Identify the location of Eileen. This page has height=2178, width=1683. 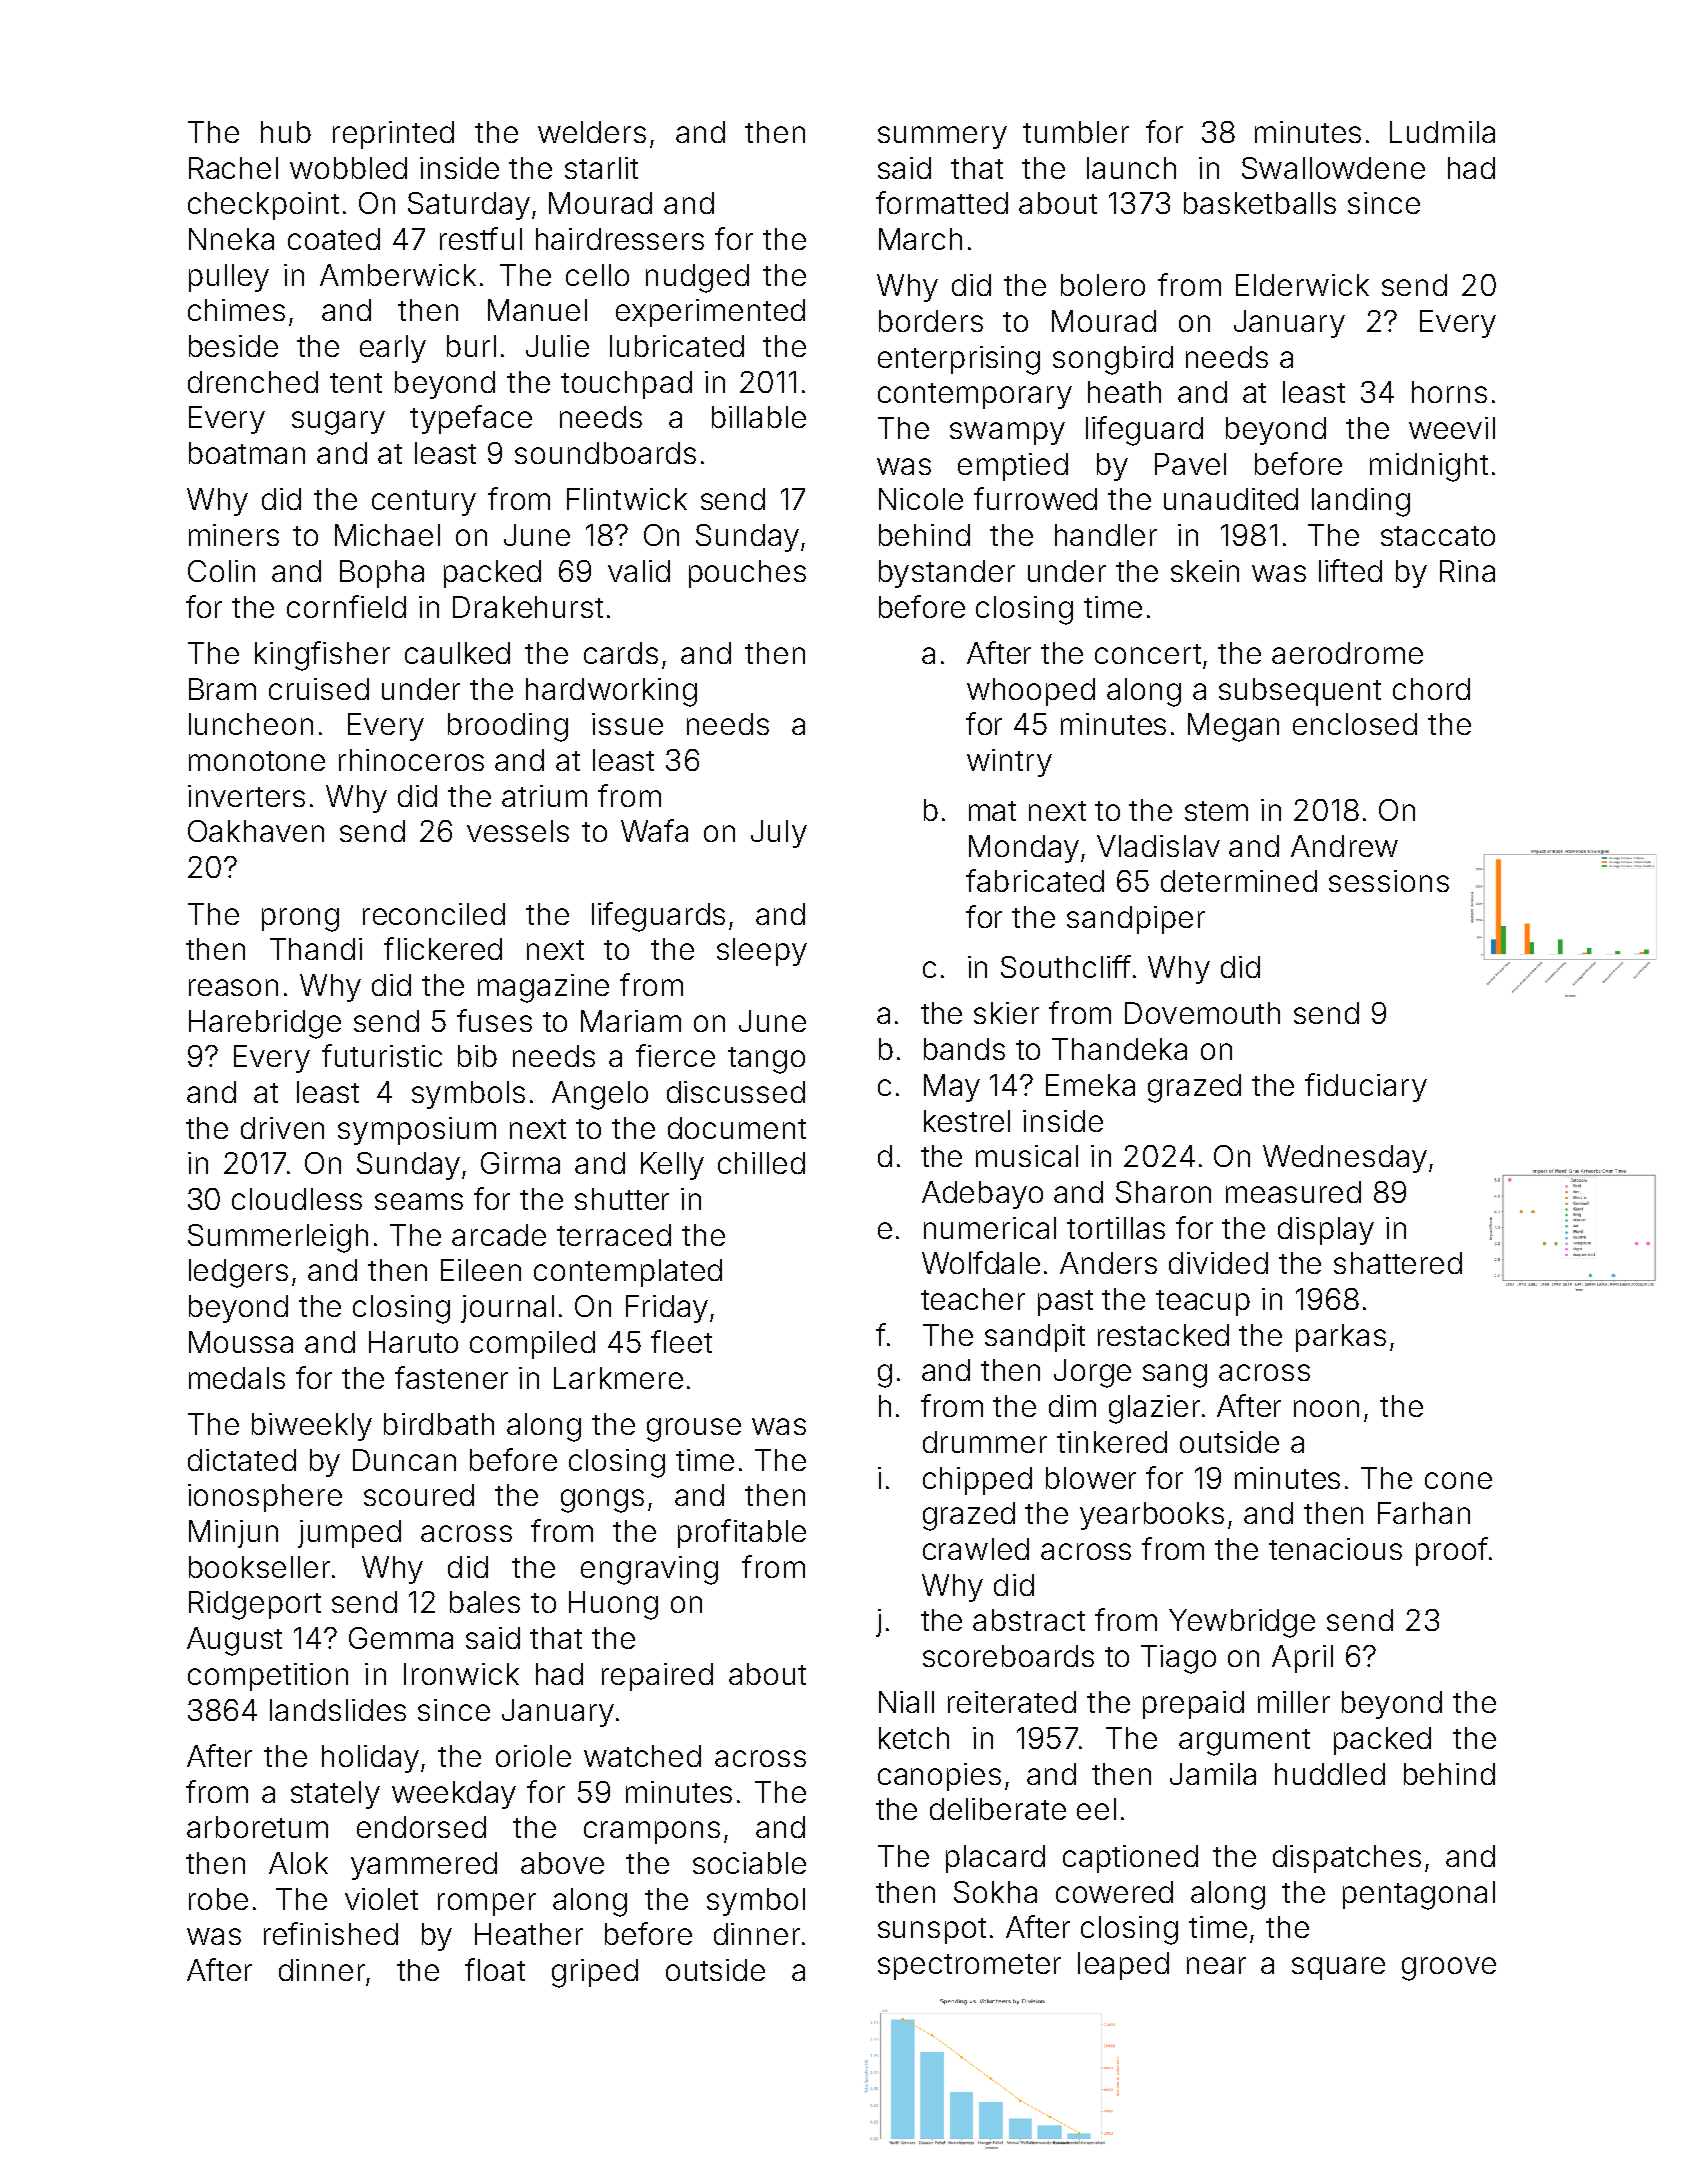
(481, 1270).
